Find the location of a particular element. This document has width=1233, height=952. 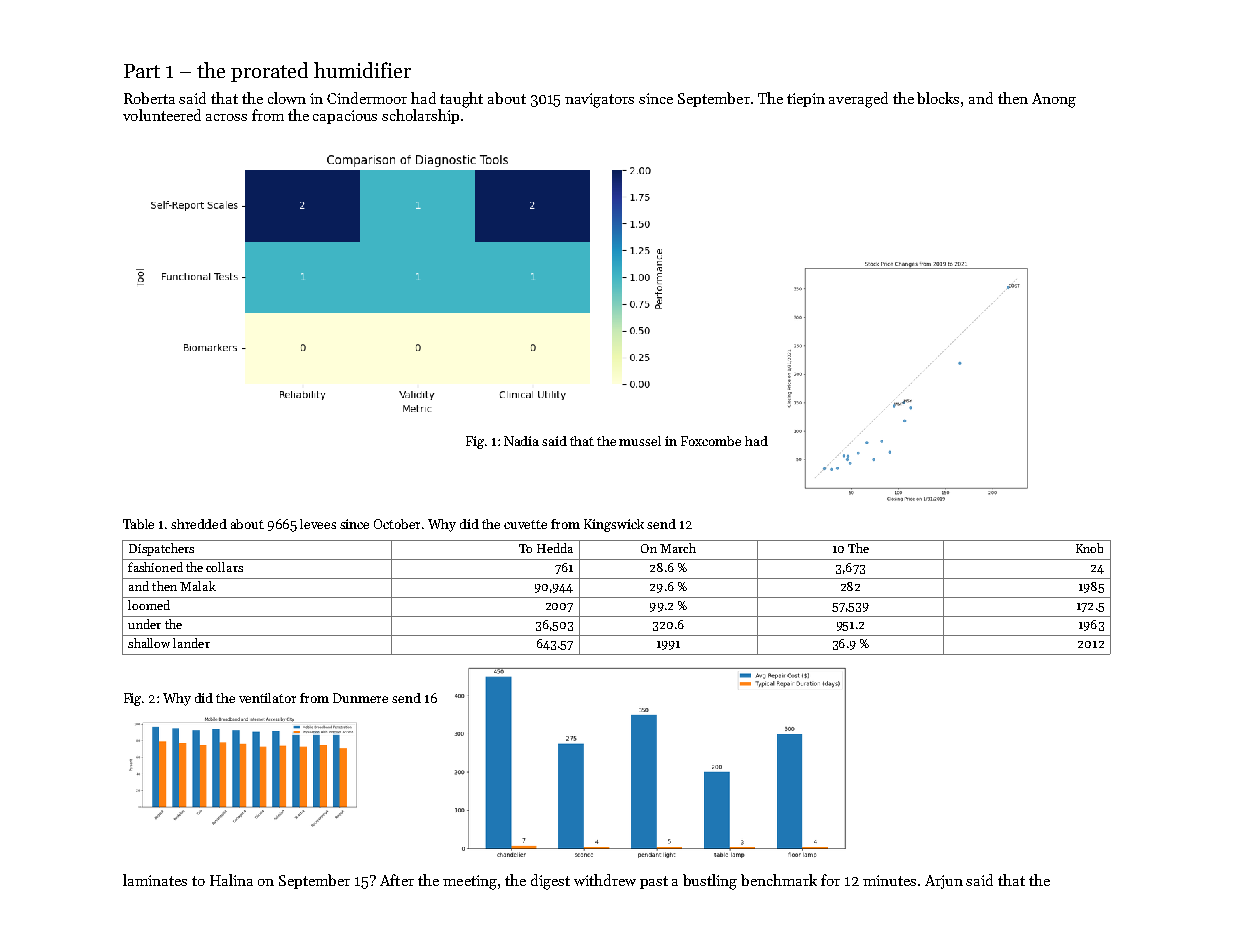

volunteered is located at coordinates (162, 115).
